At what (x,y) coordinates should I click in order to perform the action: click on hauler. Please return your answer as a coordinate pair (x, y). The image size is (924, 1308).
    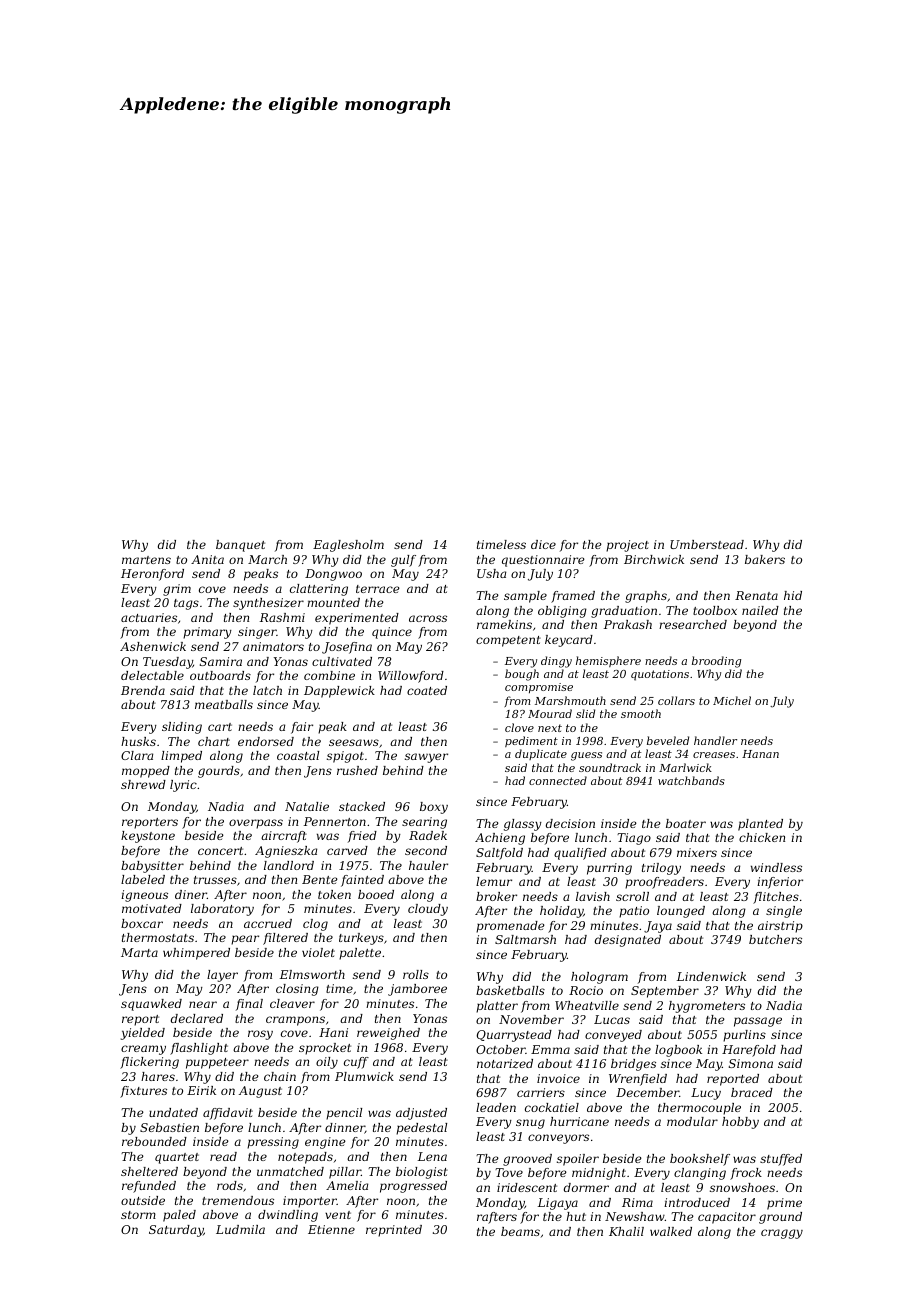
    Looking at the image, I should click on (428, 865).
